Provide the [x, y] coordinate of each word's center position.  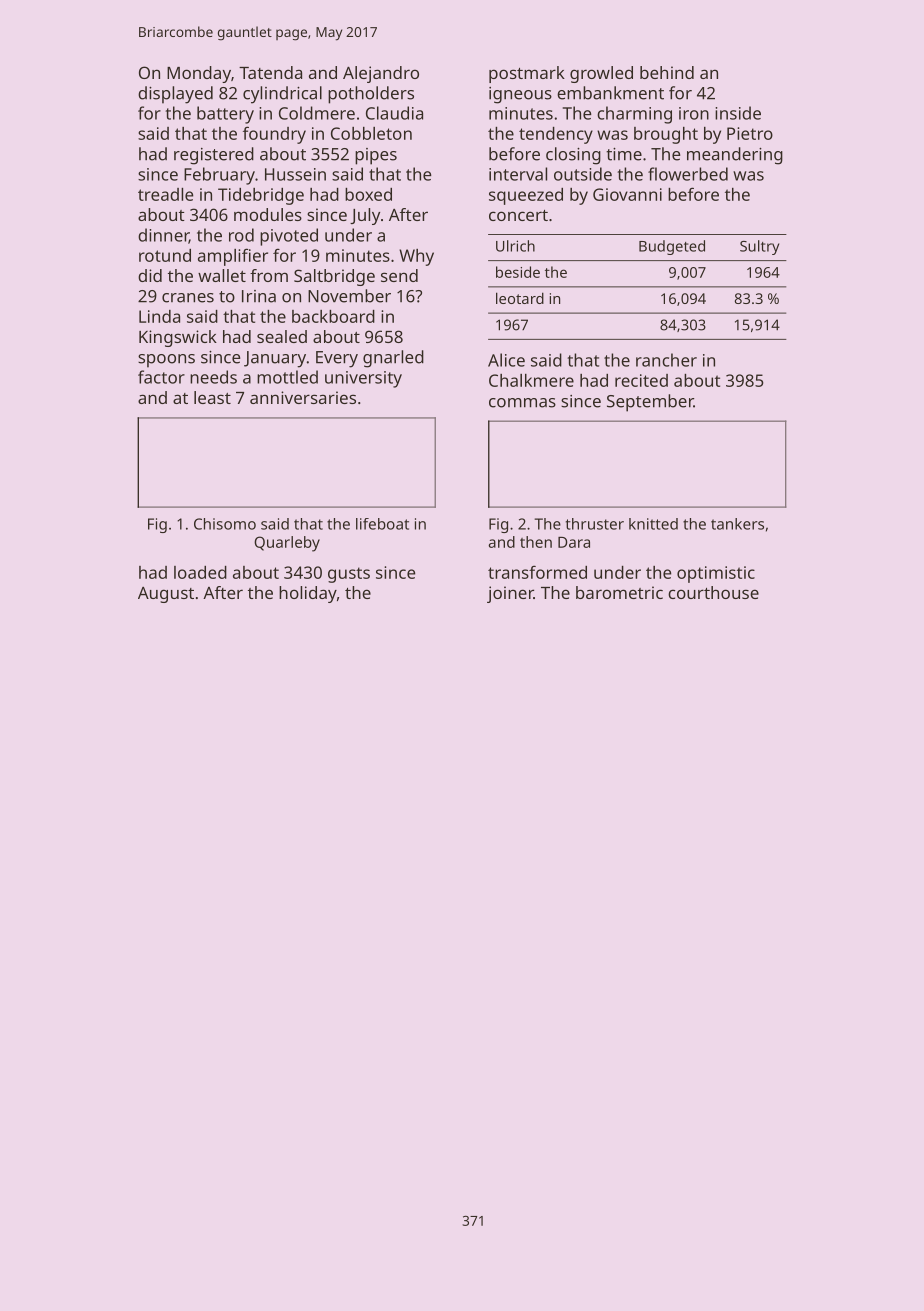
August [166, 595]
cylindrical [282, 95]
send [399, 275]
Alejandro [381, 74]
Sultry [759, 247]
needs [213, 377]
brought [666, 135]
